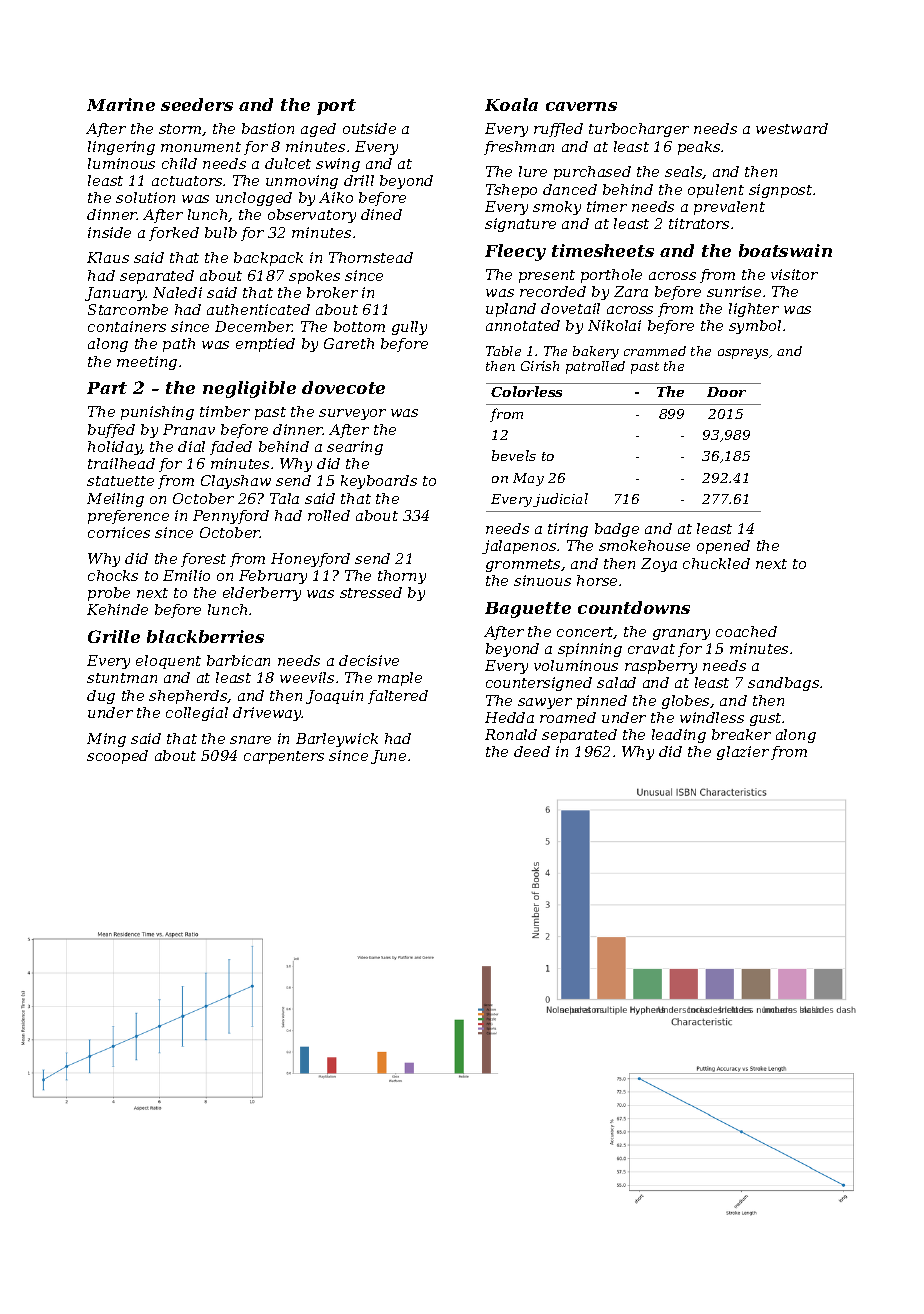  What do you see at coordinates (523, 565) in the screenshot?
I see `grommets` at bounding box center [523, 565].
